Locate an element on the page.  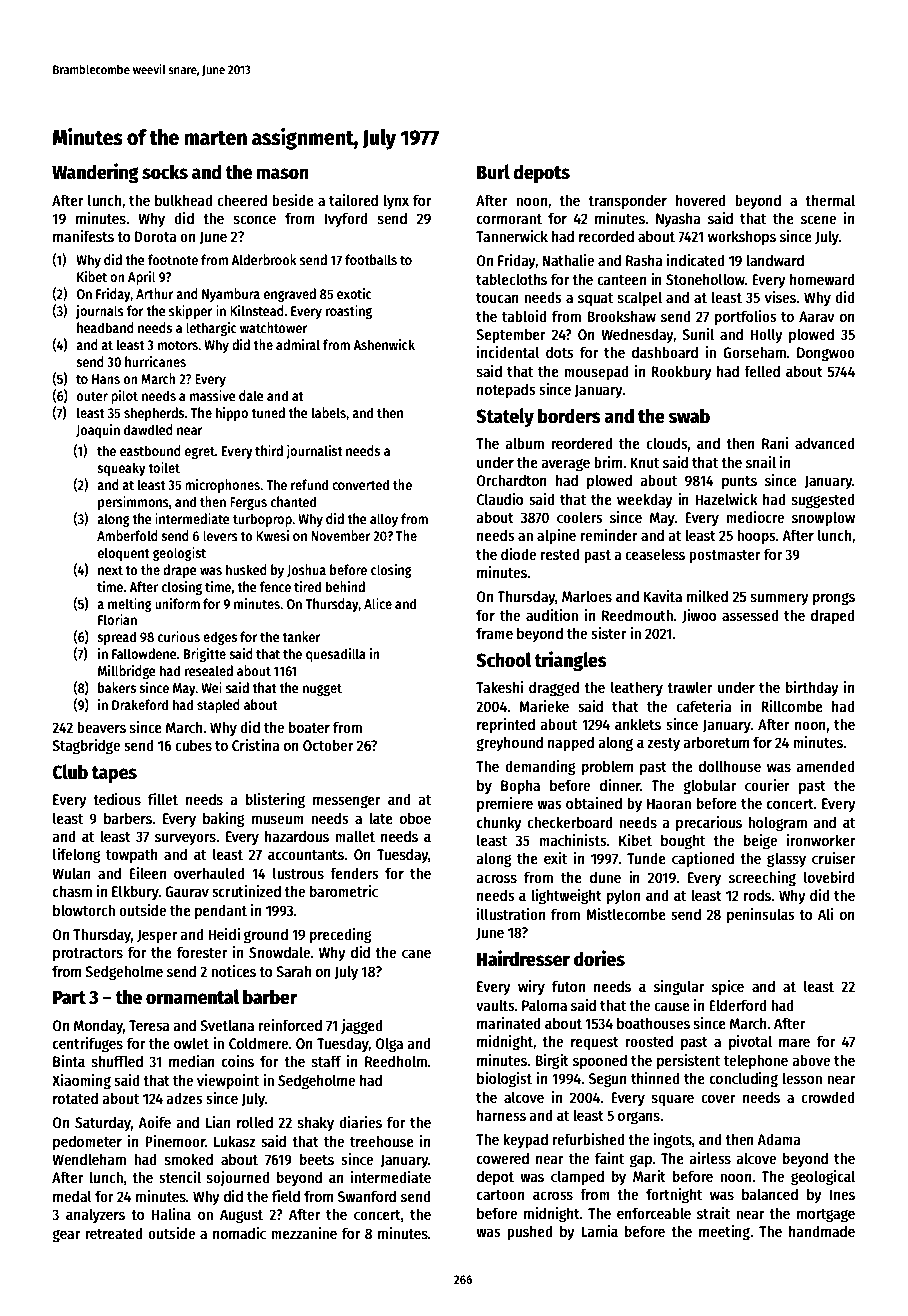
hologram is located at coordinates (777, 824).
